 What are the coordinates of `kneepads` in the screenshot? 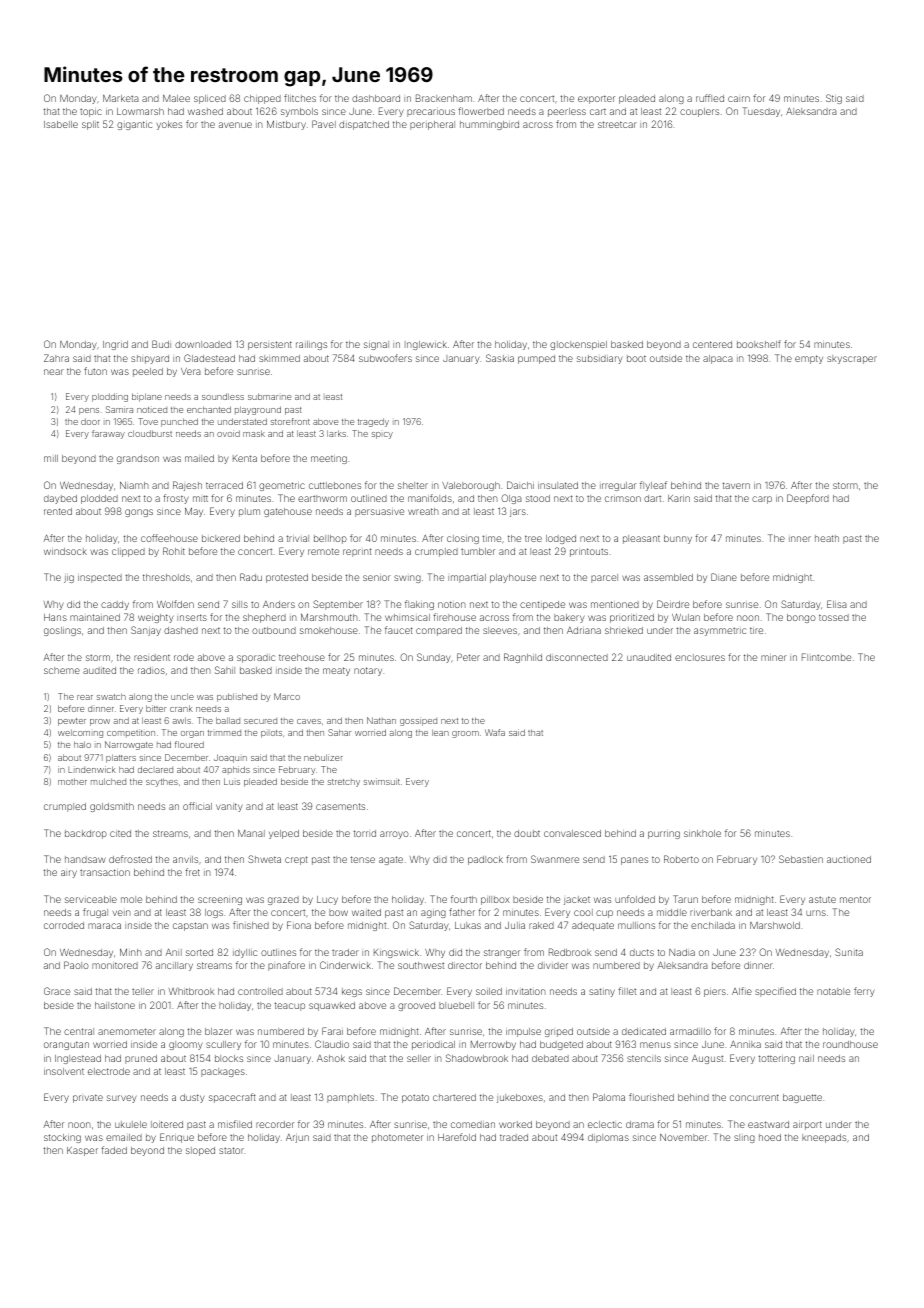 It's located at (824, 1138).
